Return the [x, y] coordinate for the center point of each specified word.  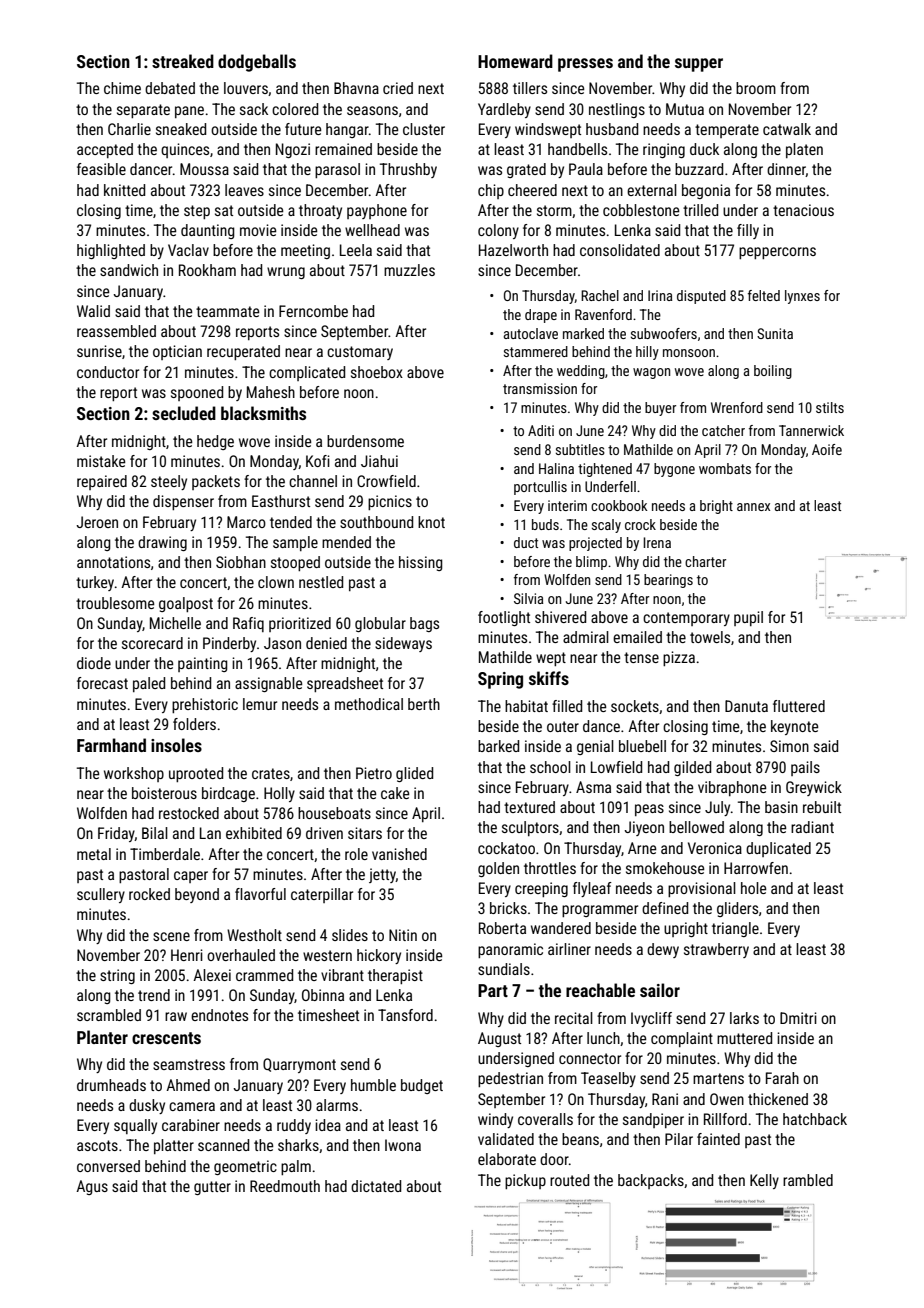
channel [313, 481]
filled [567, 706]
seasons [372, 110]
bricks [508, 908]
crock [640, 524]
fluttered [799, 706]
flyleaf [592, 889]
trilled [700, 210]
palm [296, 1167]
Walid [93, 311]
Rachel [600, 295]
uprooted [196, 774]
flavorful [260, 894]
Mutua [685, 109]
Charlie [129, 129]
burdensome [365, 441]
